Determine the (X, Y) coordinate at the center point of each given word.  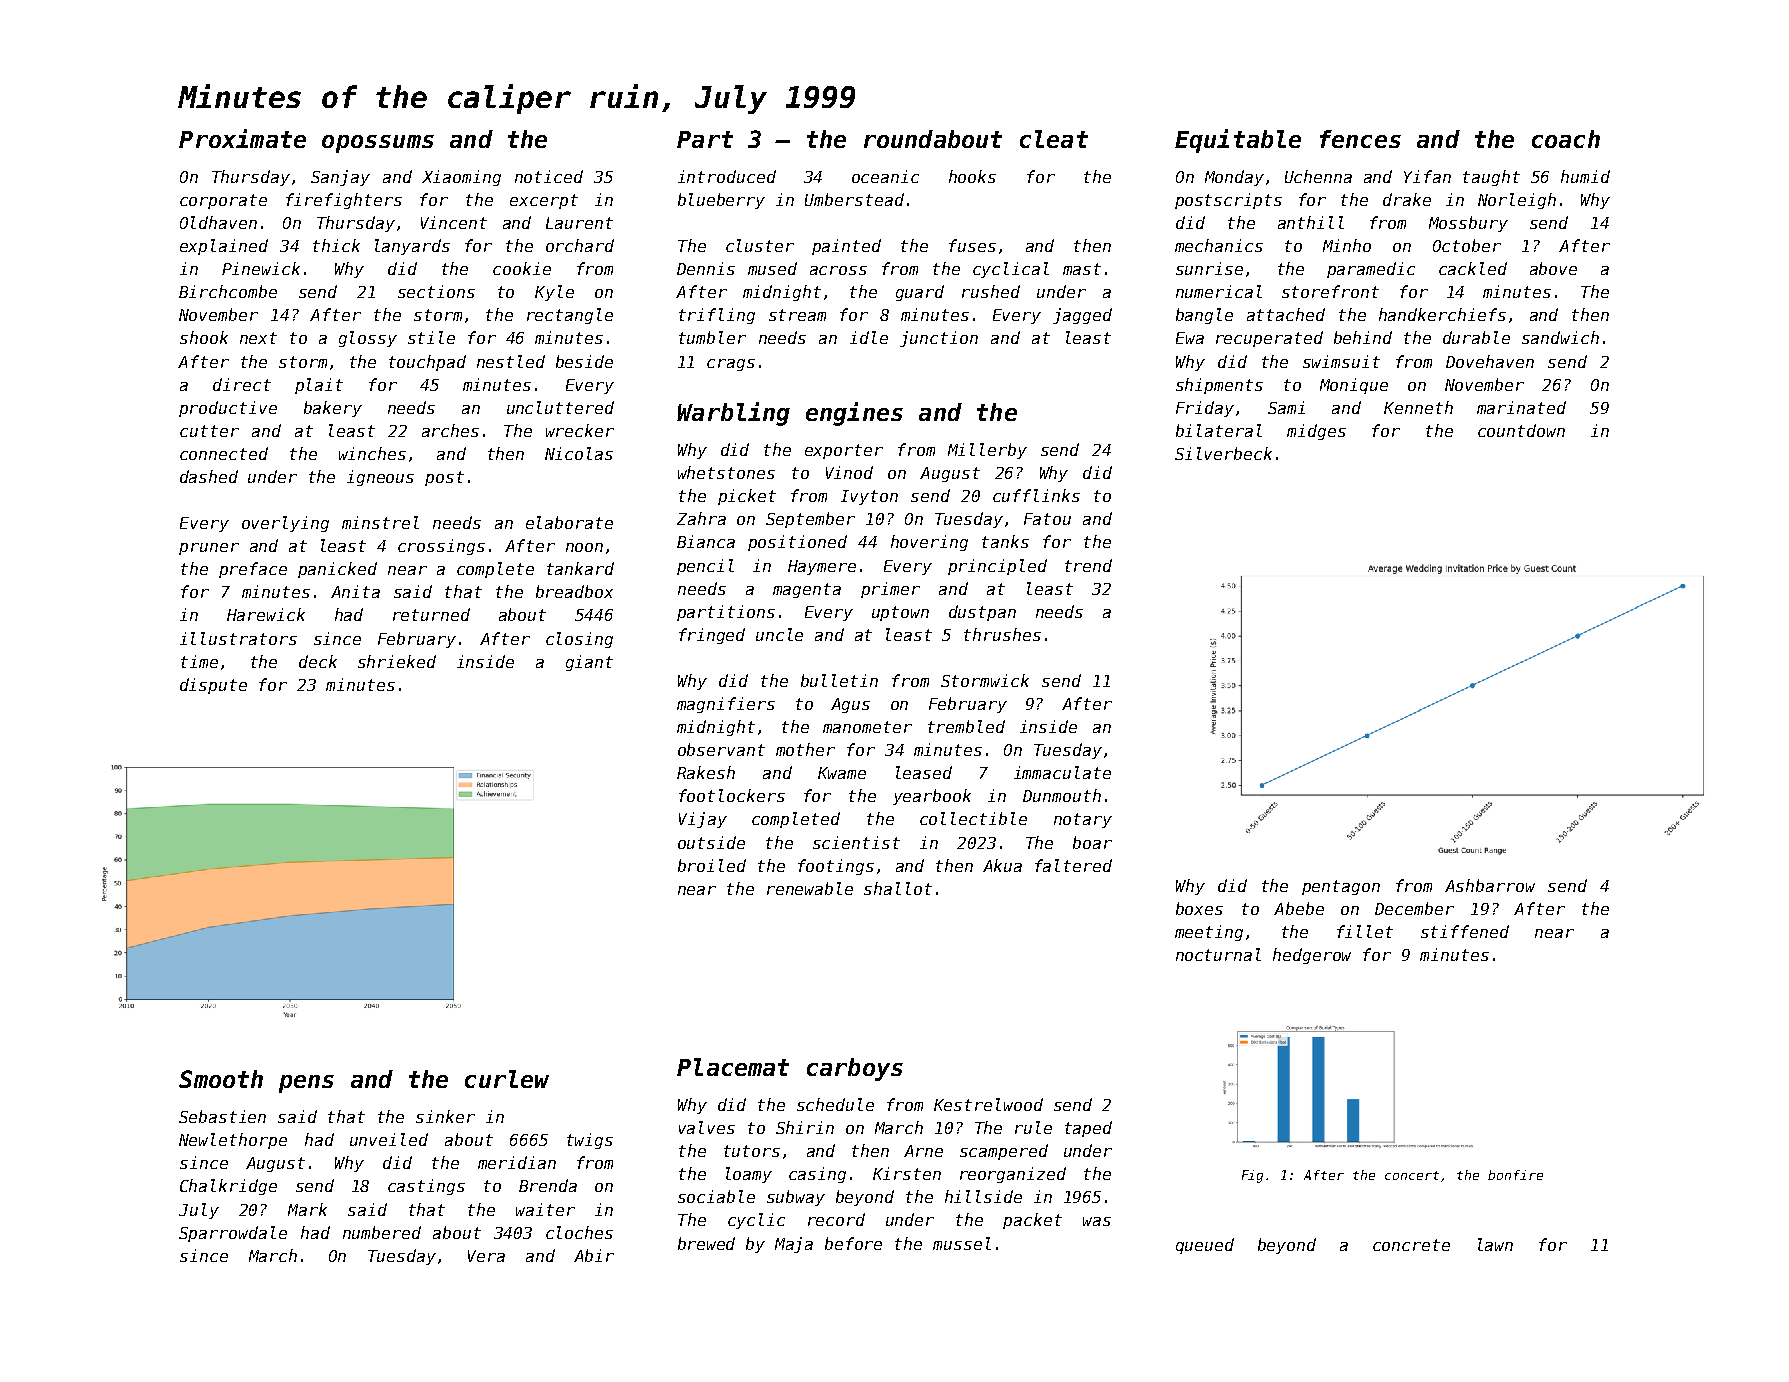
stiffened (1465, 931)
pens (306, 1084)
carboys (855, 1069)
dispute (213, 686)
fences (1360, 139)
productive (228, 409)
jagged (1082, 316)
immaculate (1062, 772)
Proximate (242, 138)
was (1097, 1221)
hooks (972, 176)
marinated (1521, 407)
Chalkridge (228, 1187)
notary (1083, 820)
